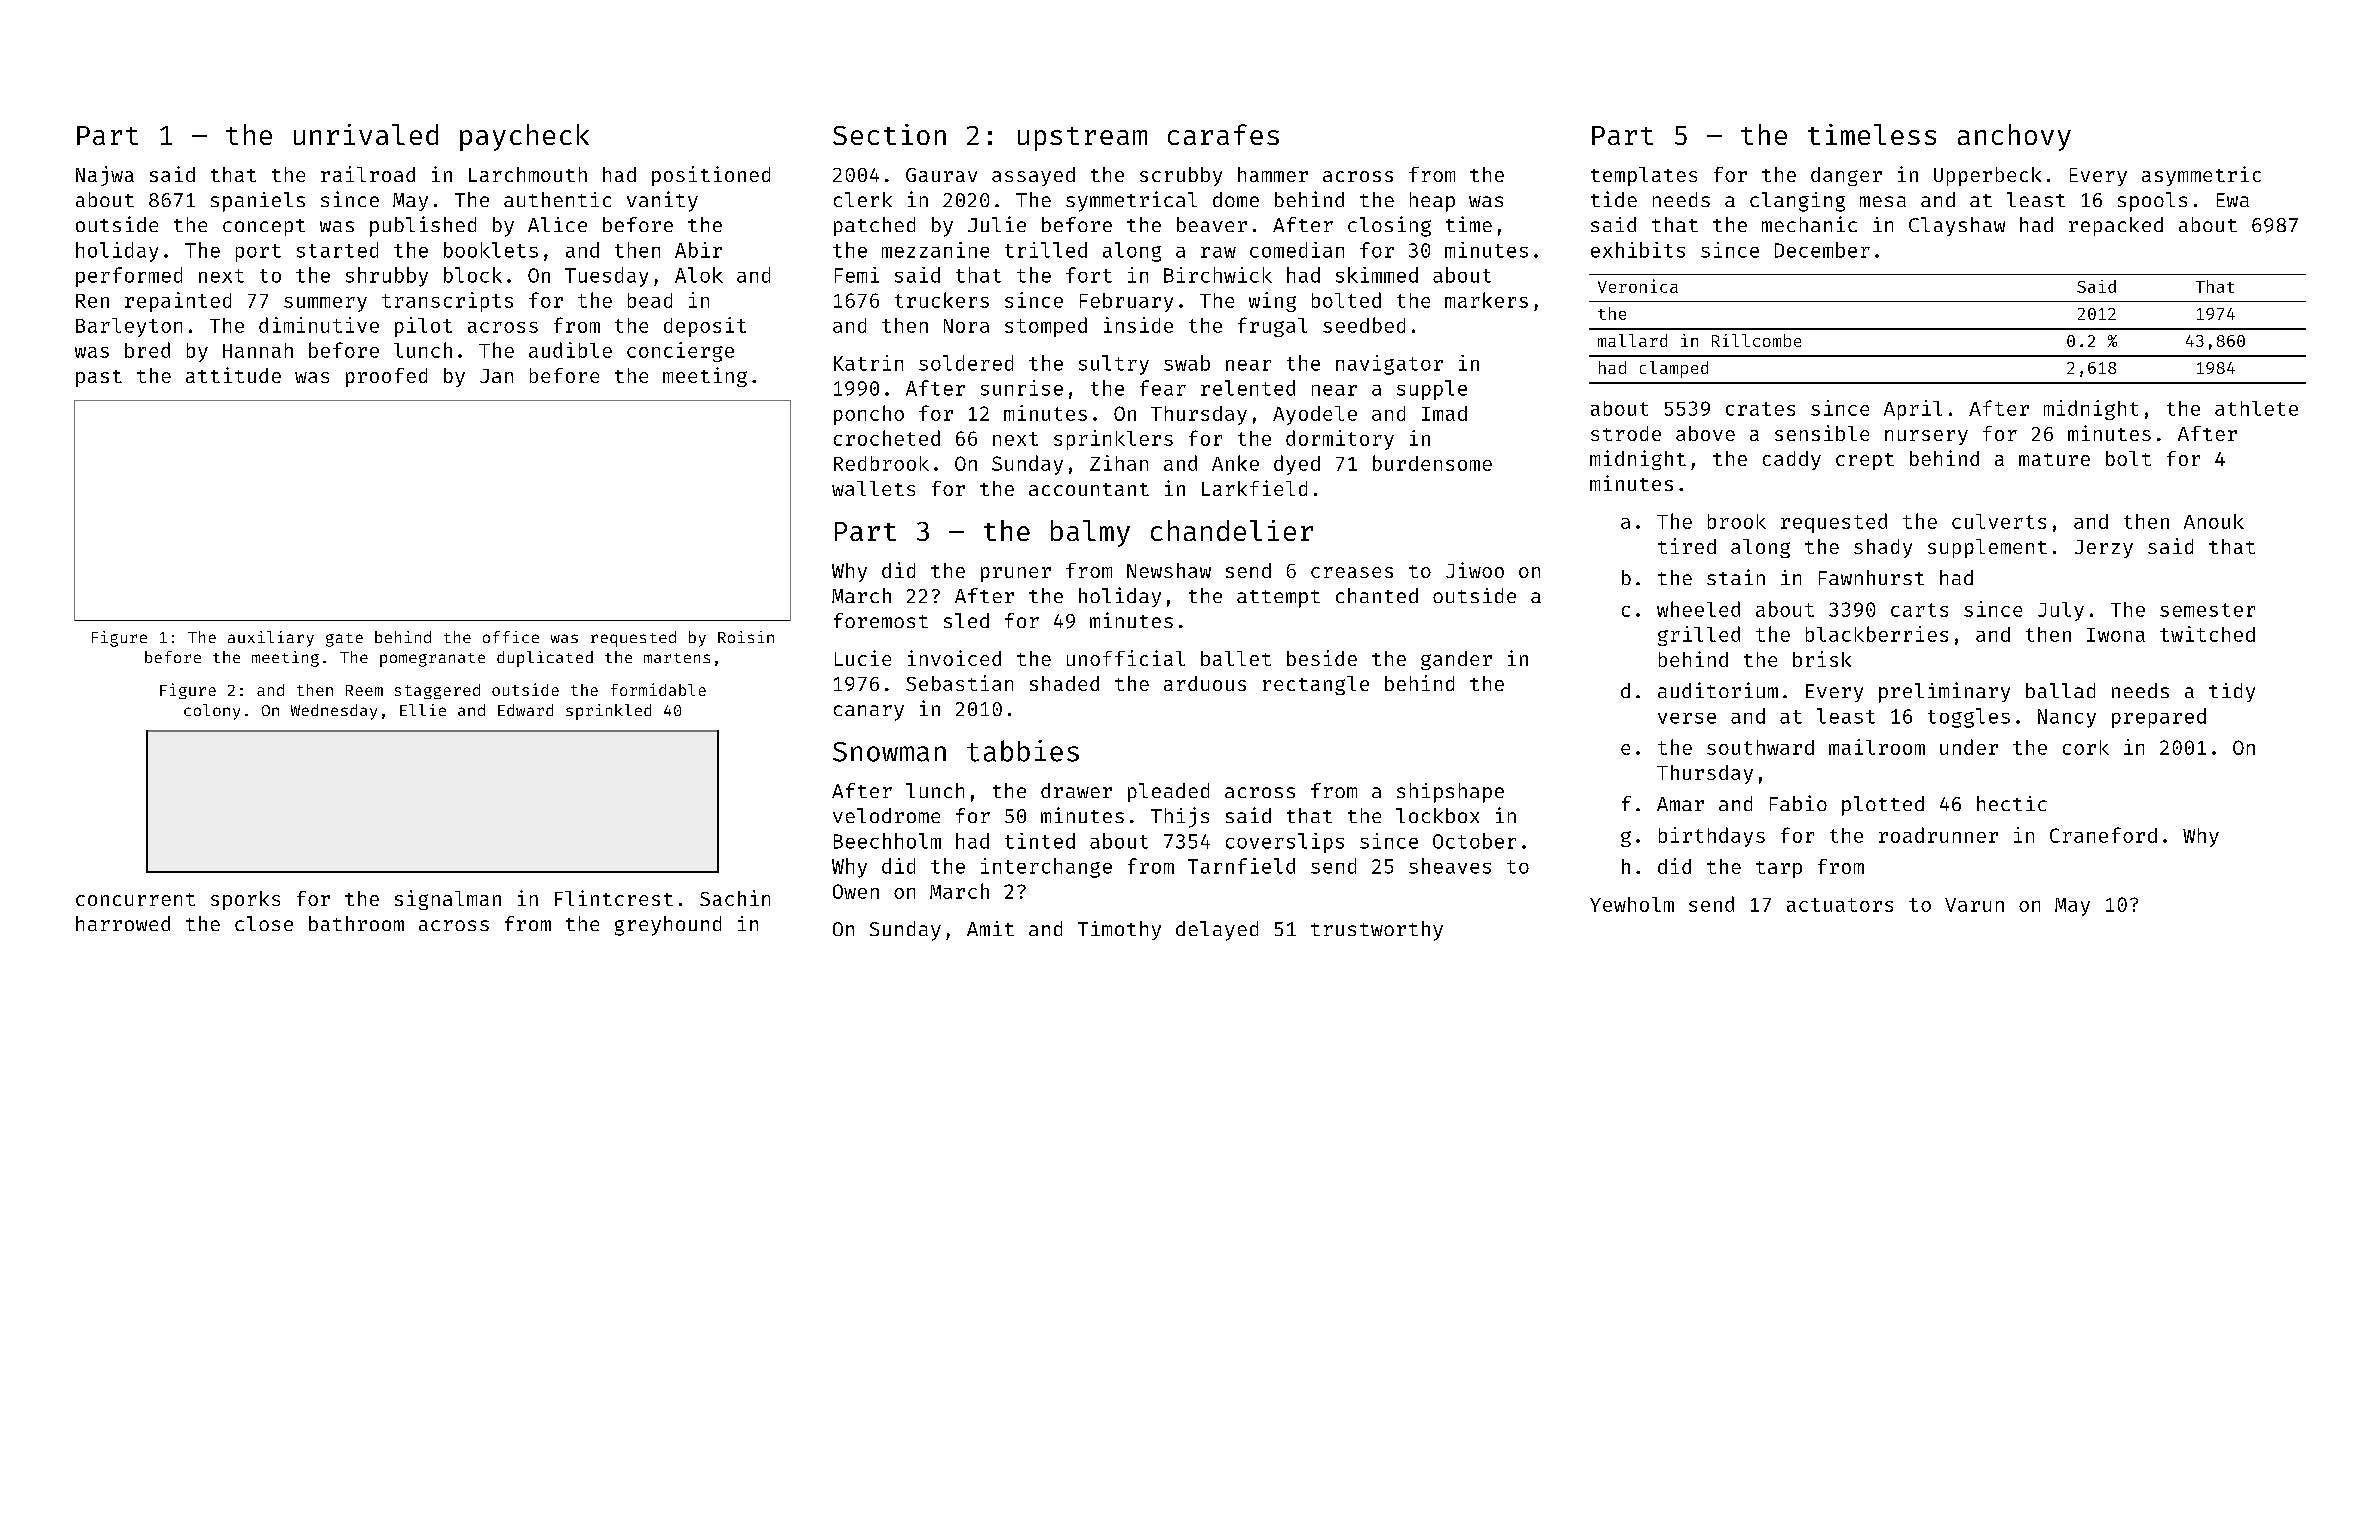  I want to click on athlete, so click(2256, 408).
